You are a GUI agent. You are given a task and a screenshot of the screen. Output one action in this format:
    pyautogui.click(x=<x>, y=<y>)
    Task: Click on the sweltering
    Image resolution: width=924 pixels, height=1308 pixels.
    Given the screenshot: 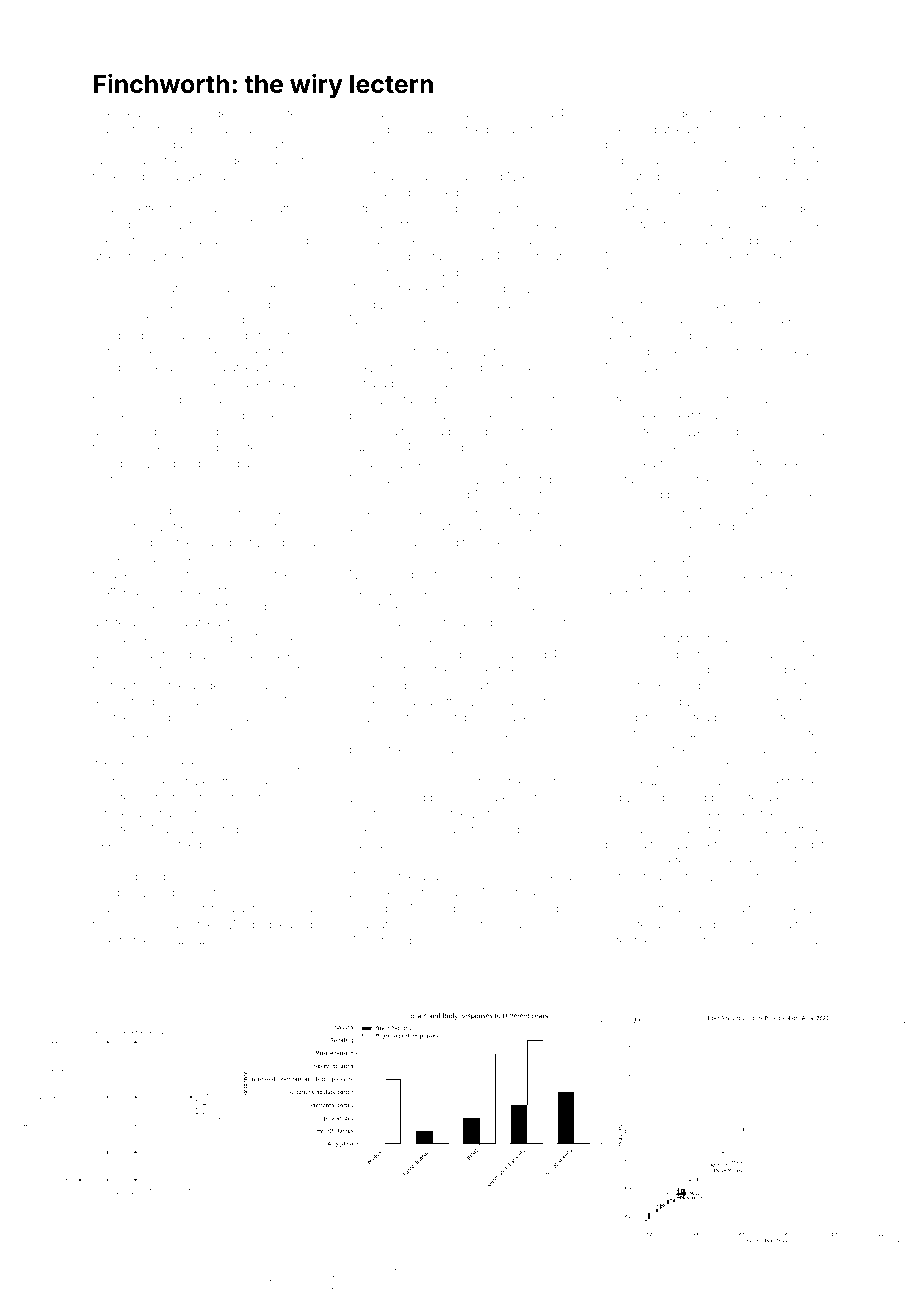 What is the action you would take?
    pyautogui.click(x=519, y=210)
